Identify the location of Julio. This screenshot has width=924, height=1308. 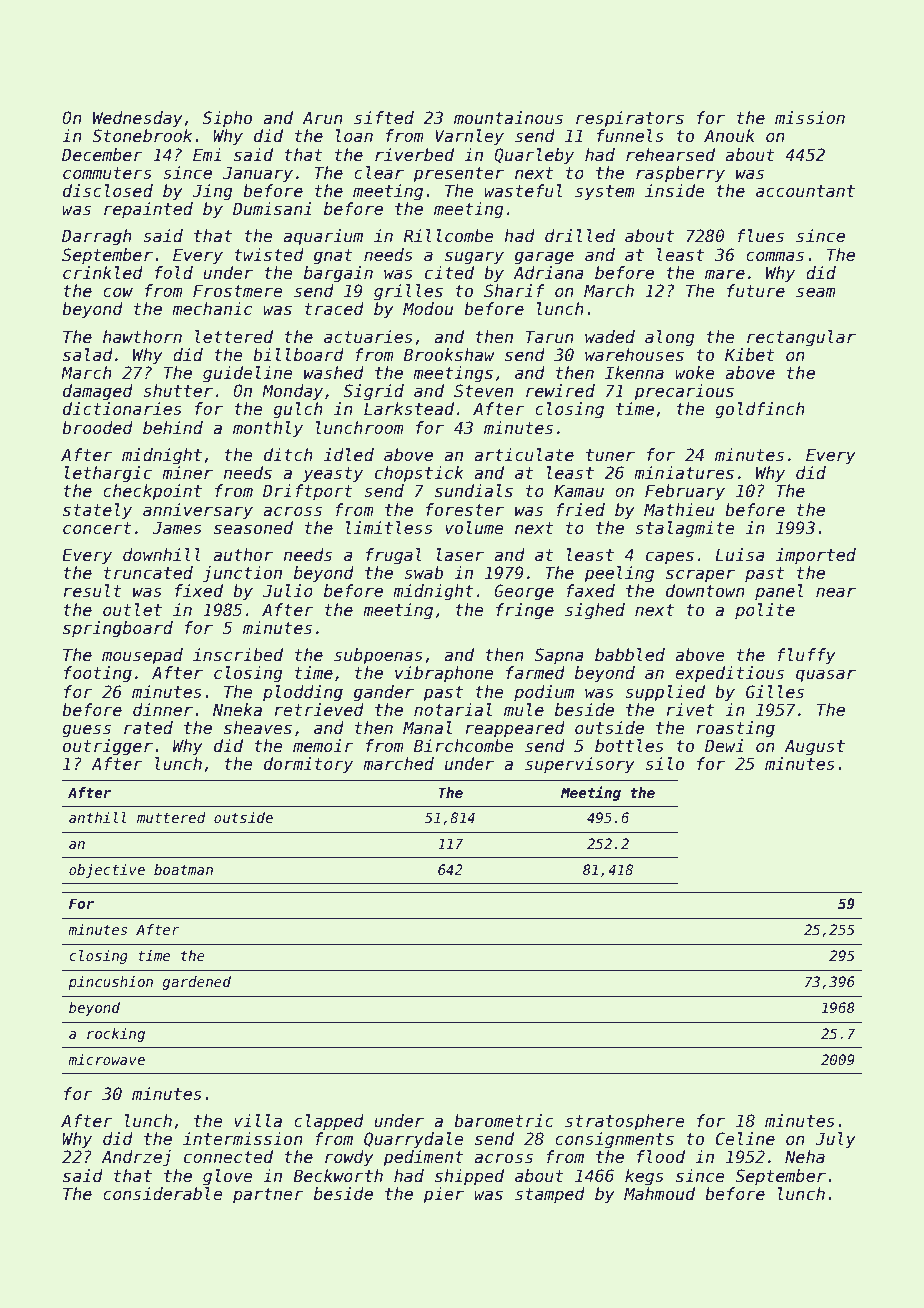
(288, 591).
